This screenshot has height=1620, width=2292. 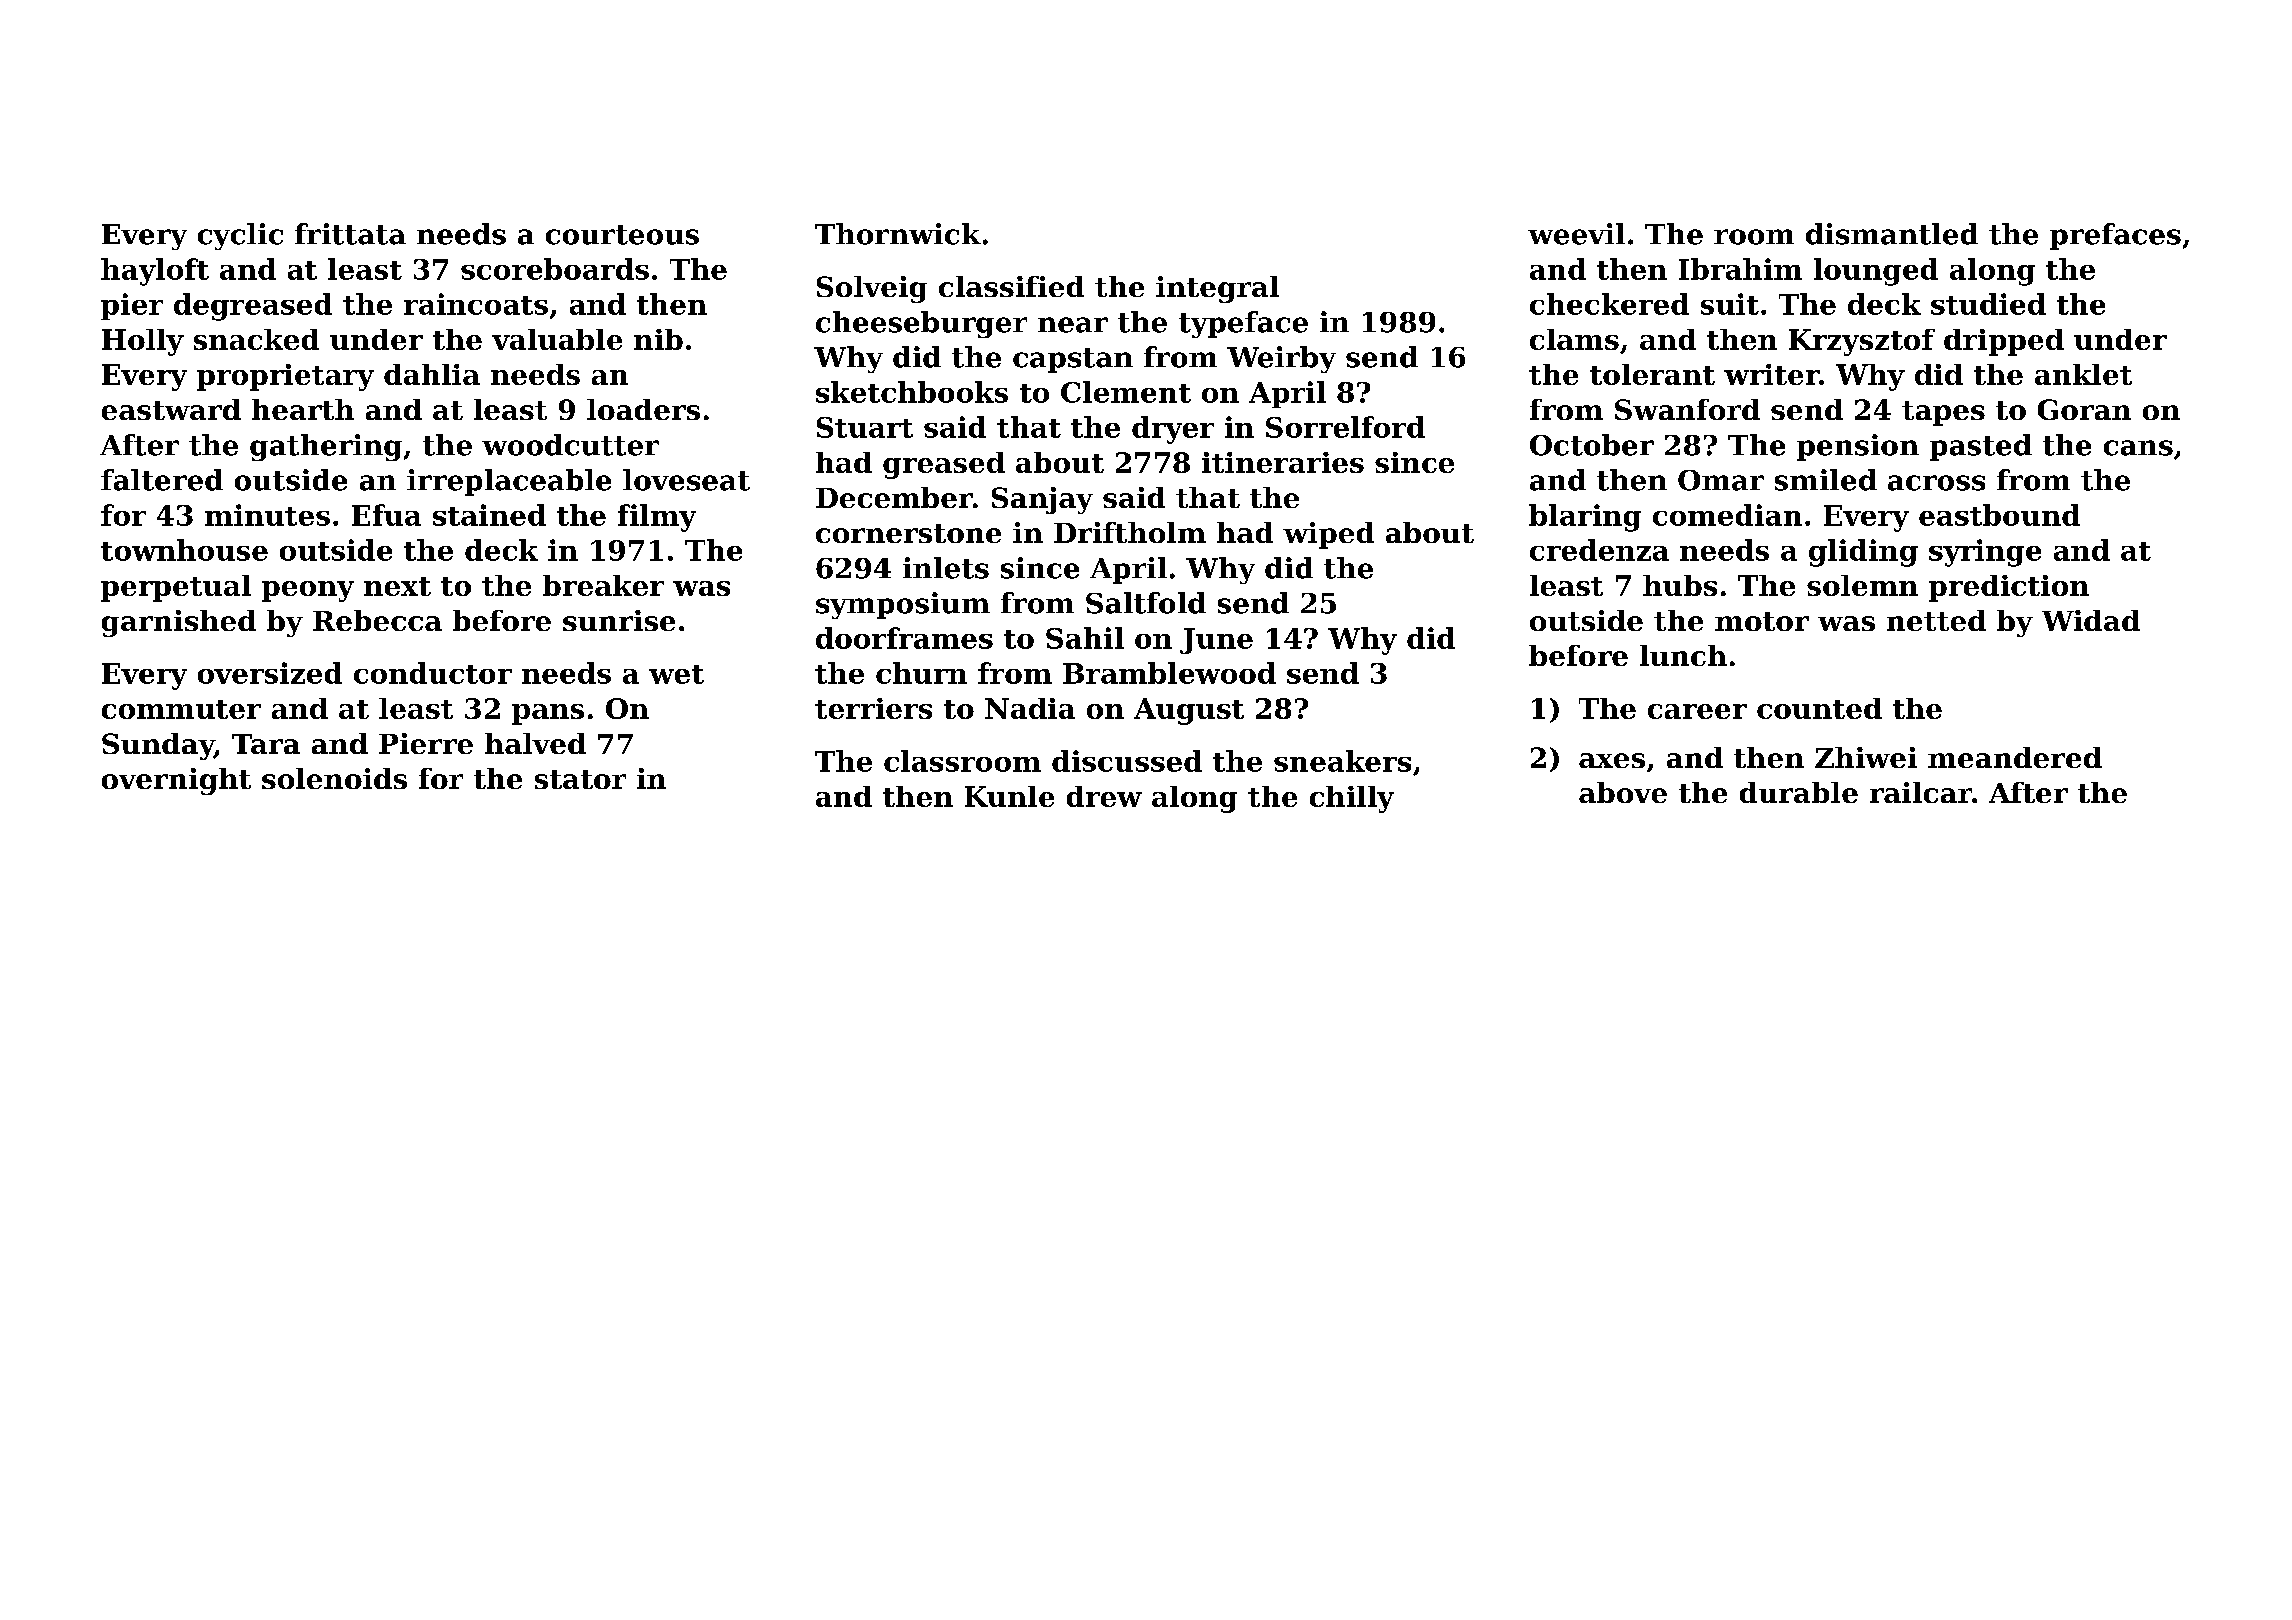 I want to click on dismantled, so click(x=1892, y=234).
